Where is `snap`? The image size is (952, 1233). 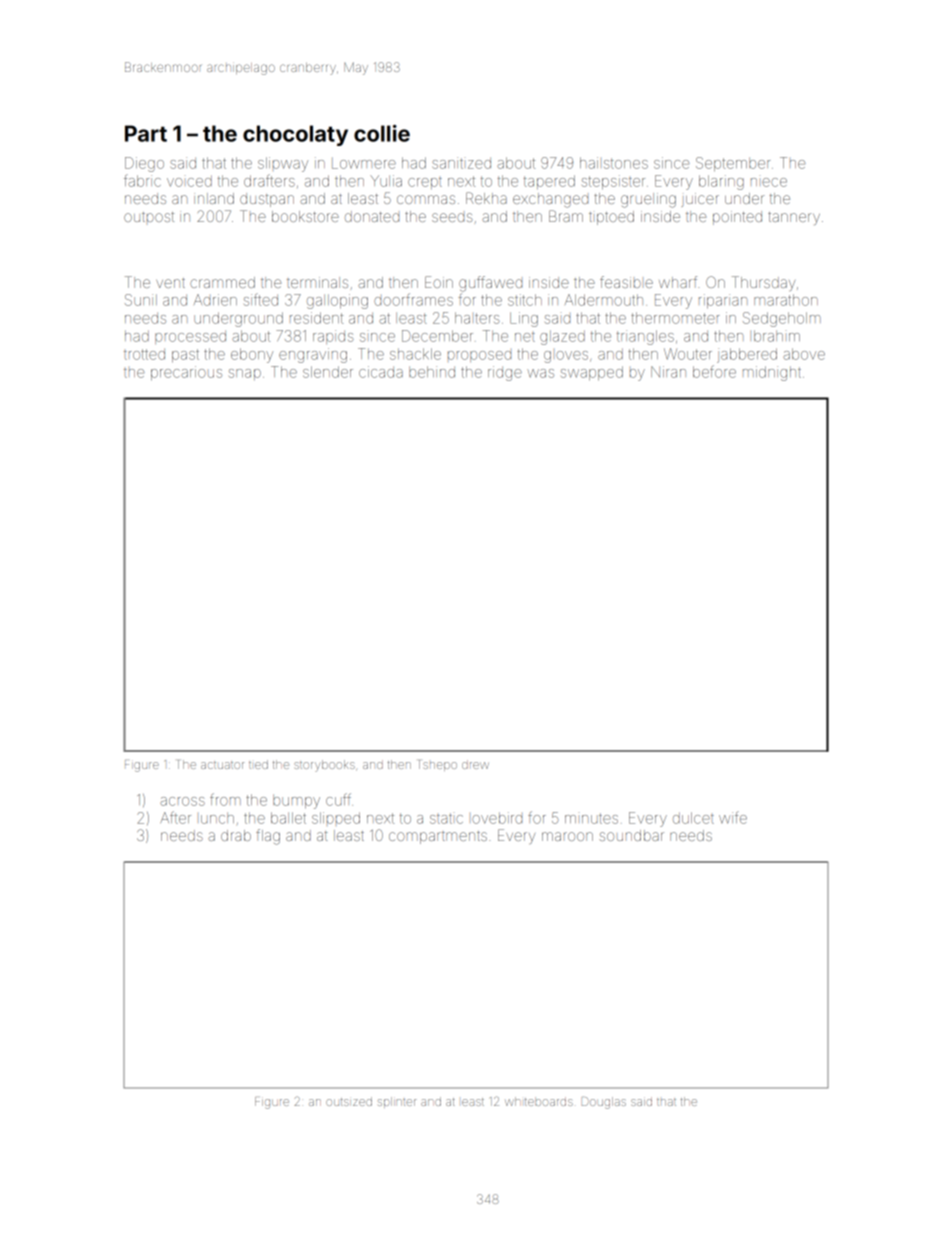 snap is located at coordinates (245, 374).
